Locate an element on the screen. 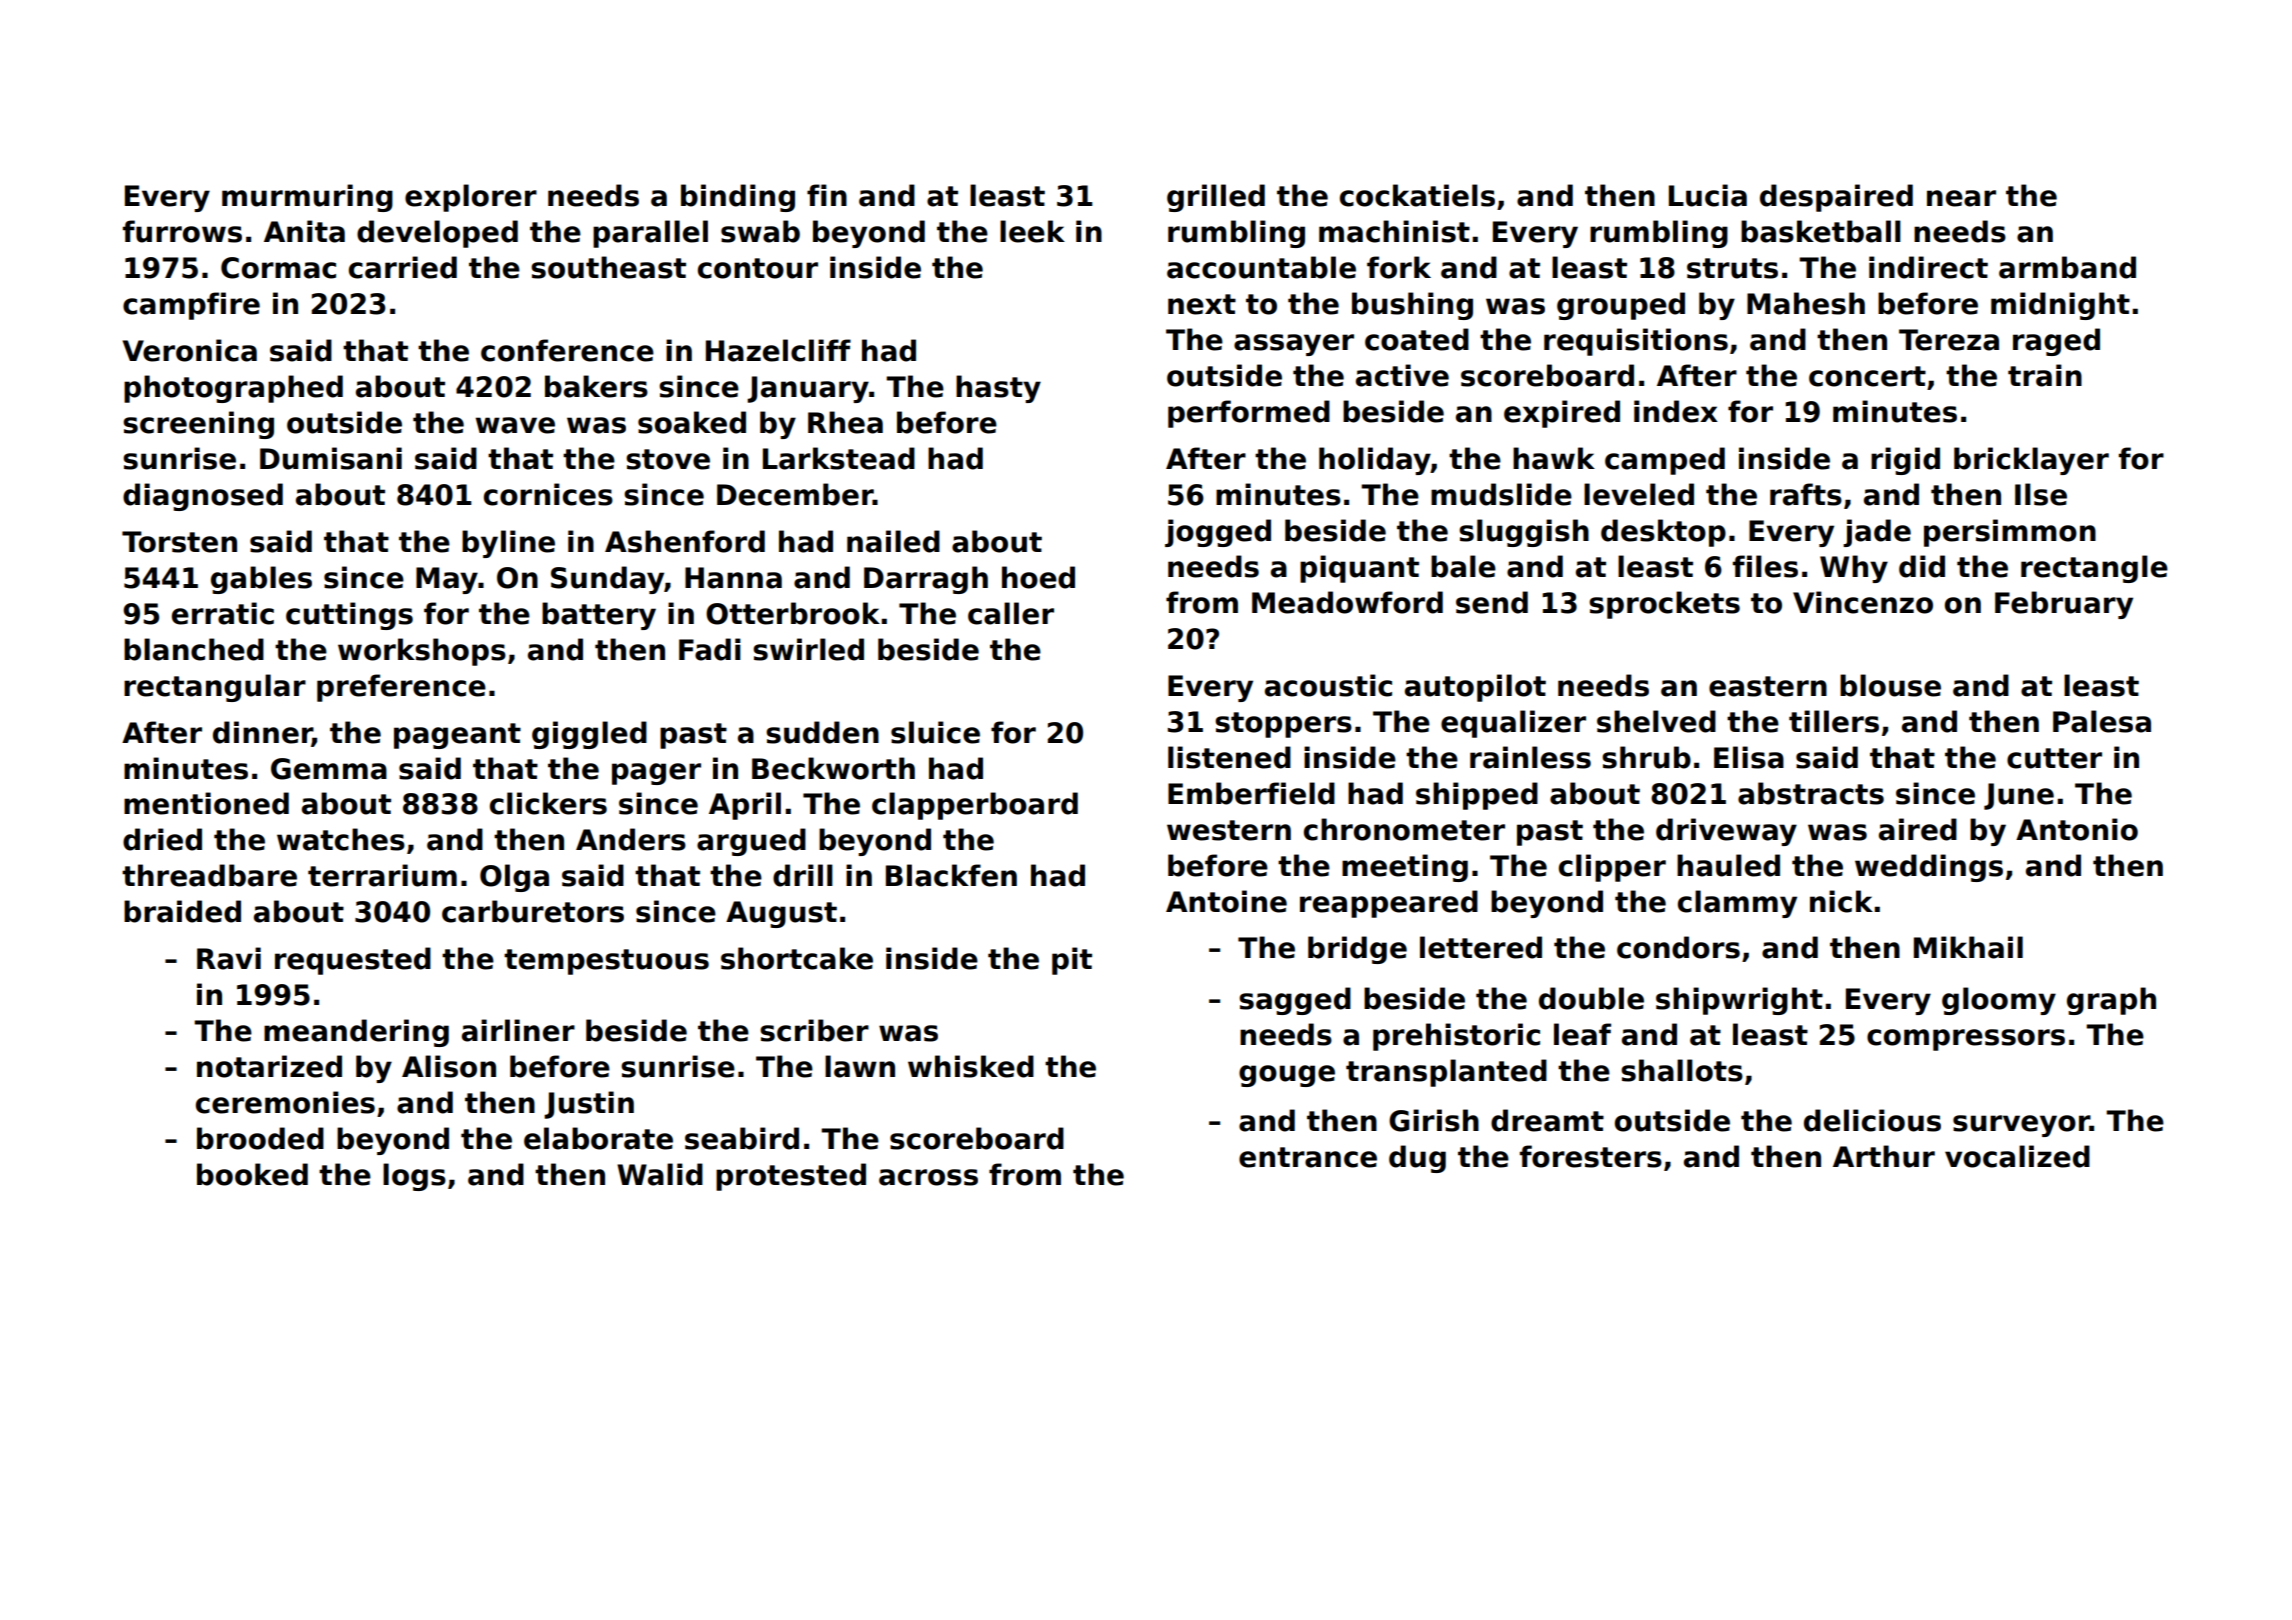 Image resolution: width=2292 pixels, height=1620 pixels. diagnosed is located at coordinates (203, 497).
